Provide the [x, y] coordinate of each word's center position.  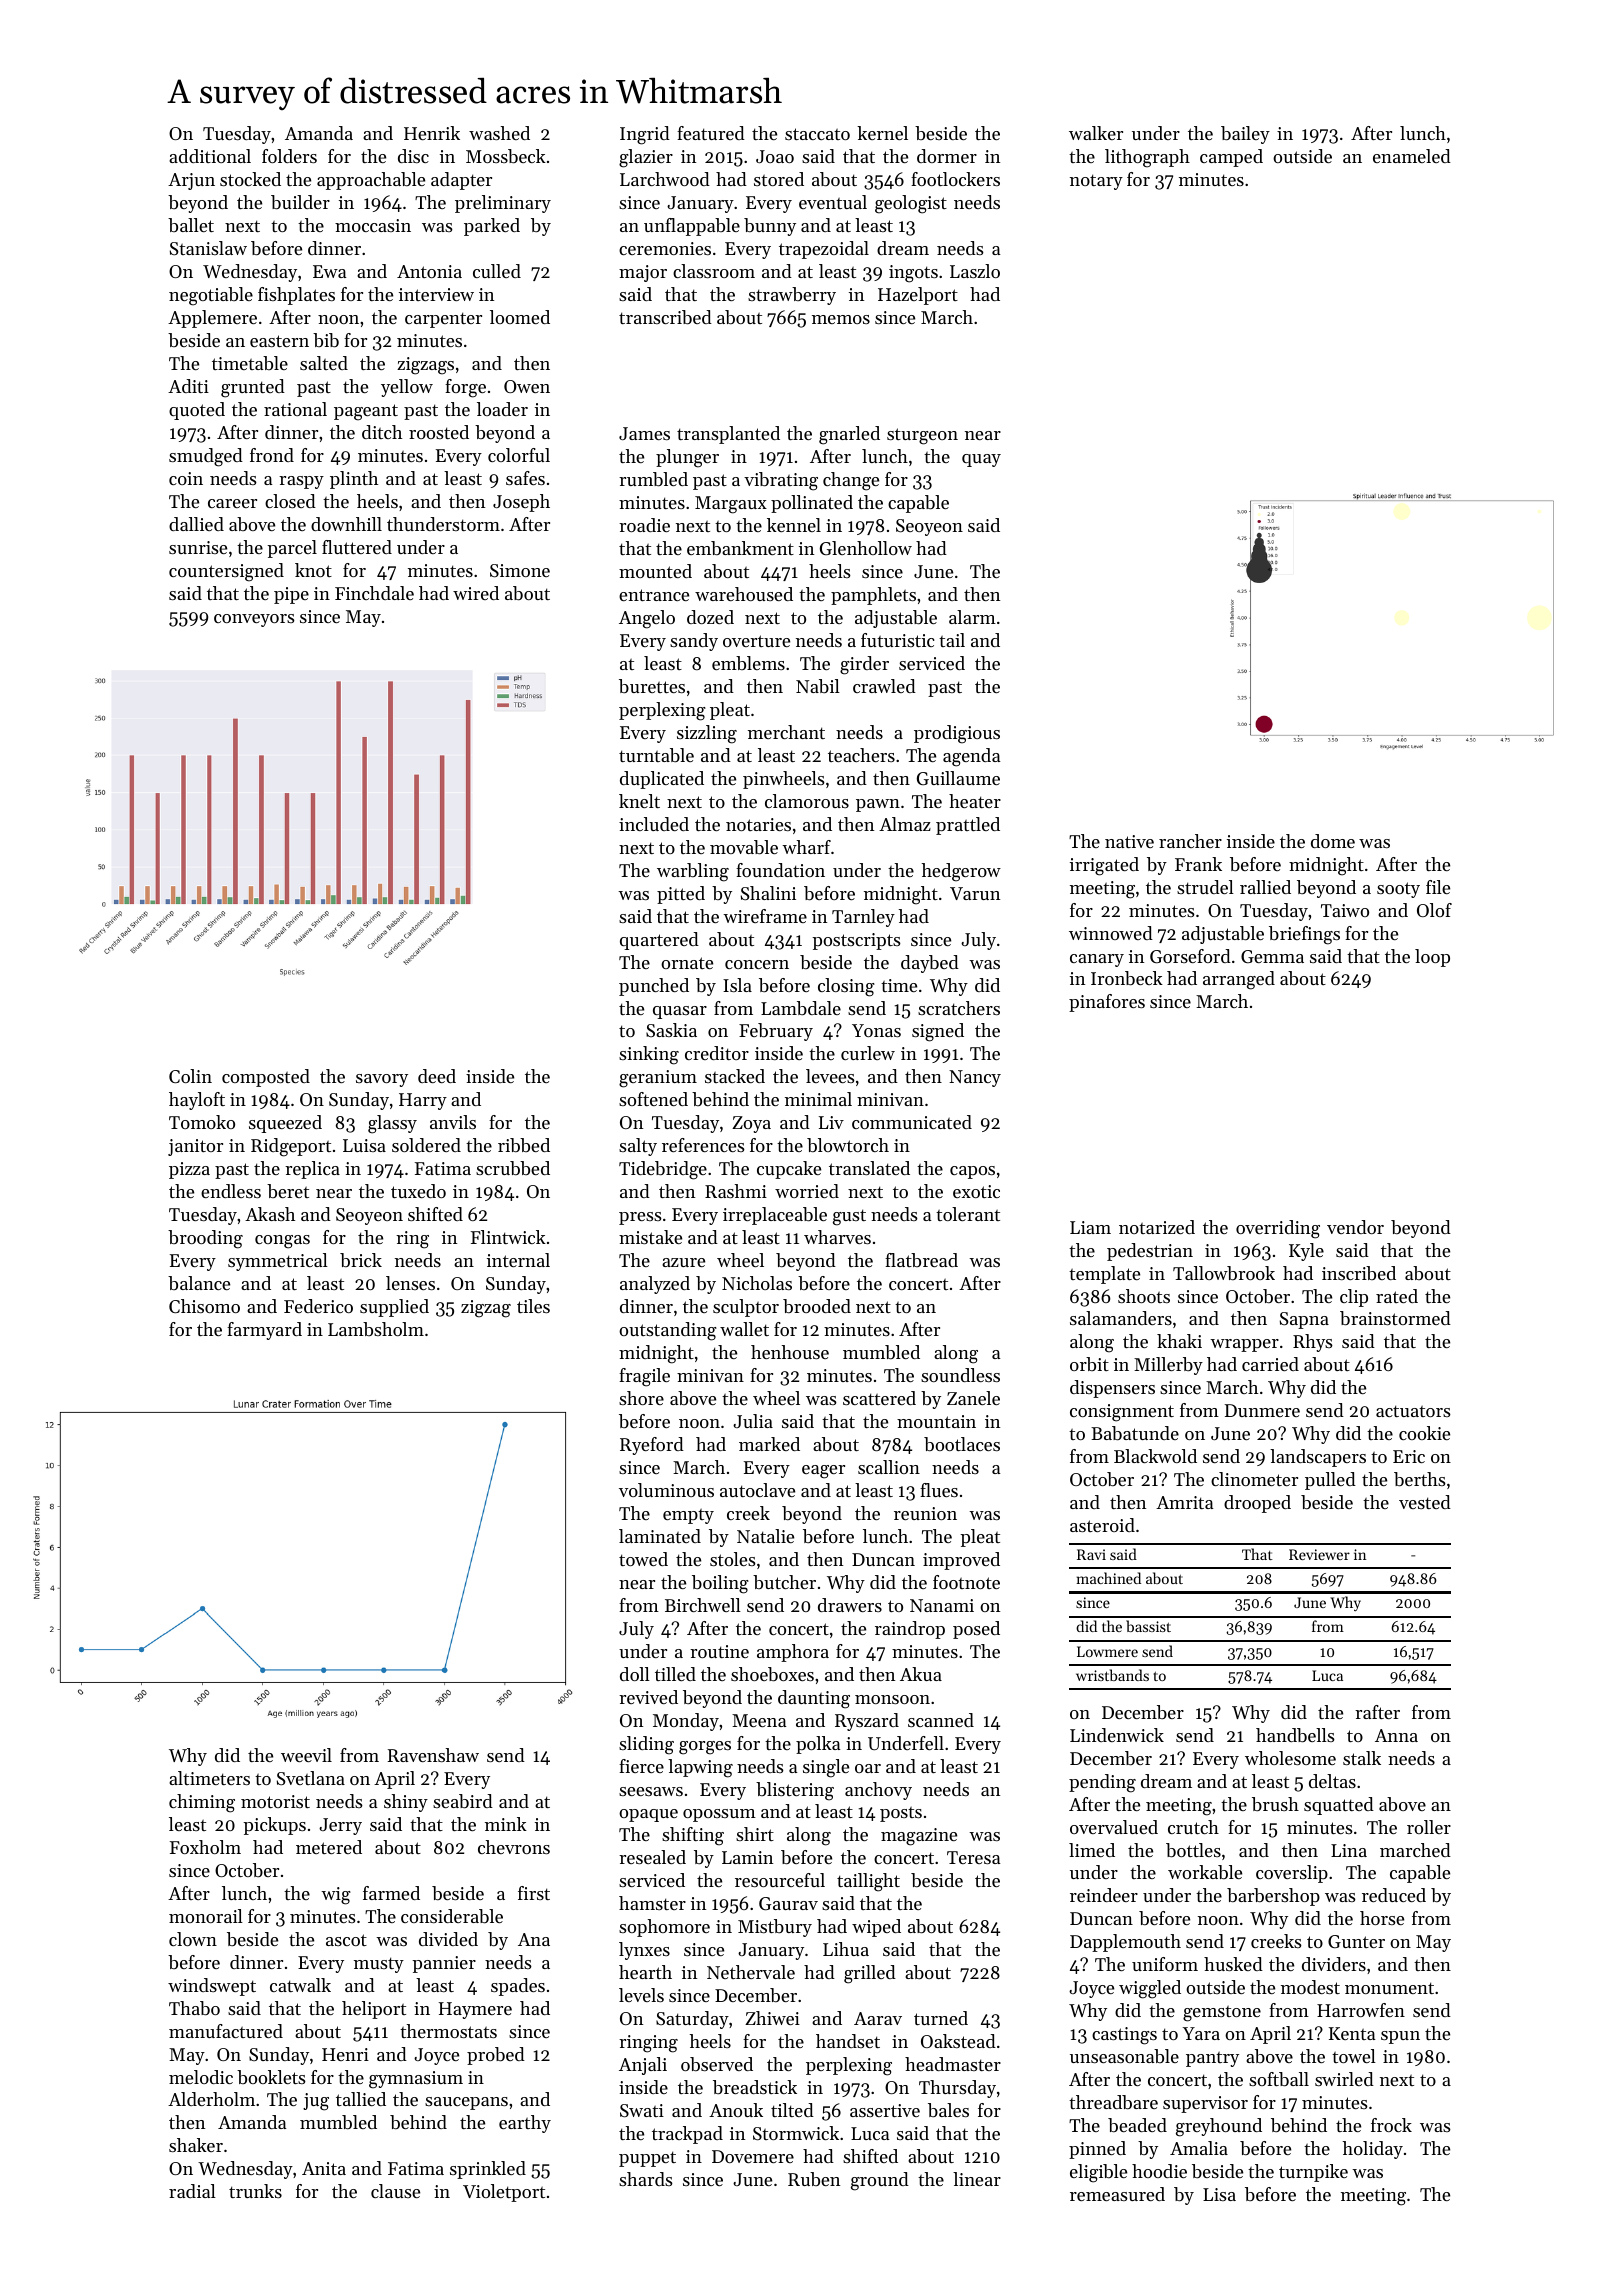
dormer [947, 156]
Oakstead [958, 2041]
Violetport [504, 2193]
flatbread [921, 1260]
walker [1096, 133]
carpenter [443, 320]
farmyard [264, 1331]
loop [1432, 958]
